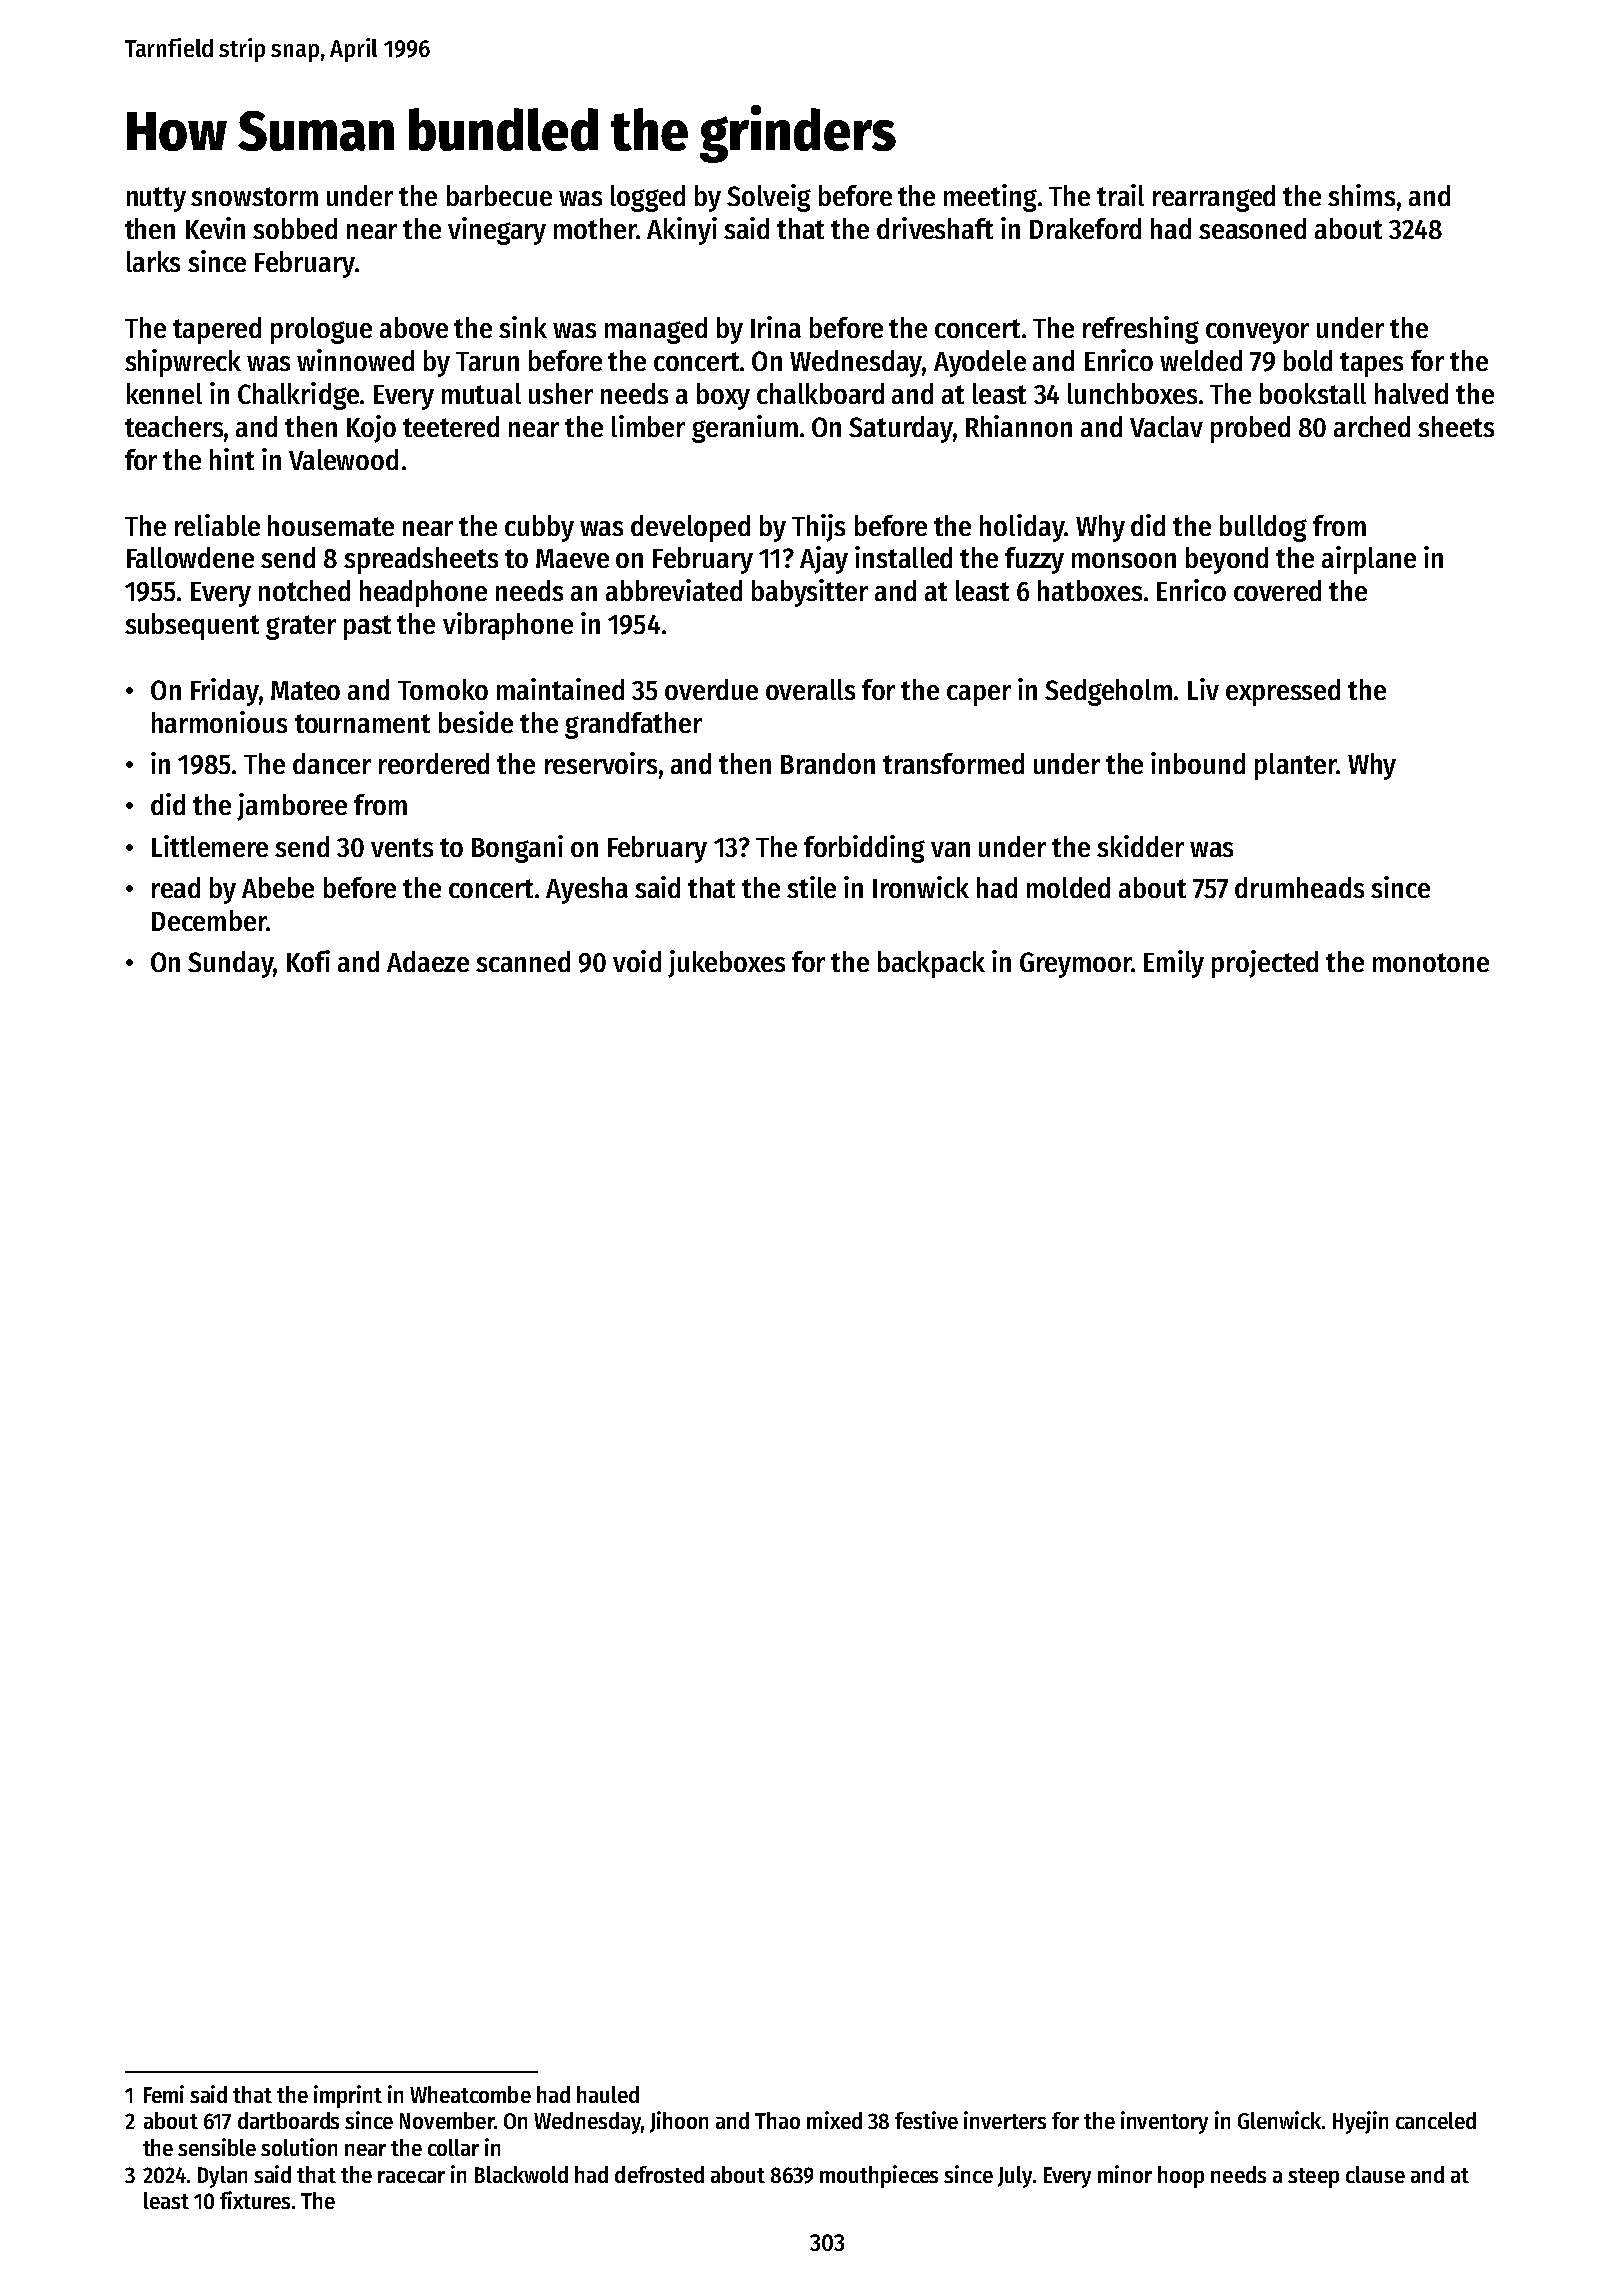 The image size is (1620, 2292). What do you see at coordinates (834, 2120) in the image?
I see `mixed` at bounding box center [834, 2120].
